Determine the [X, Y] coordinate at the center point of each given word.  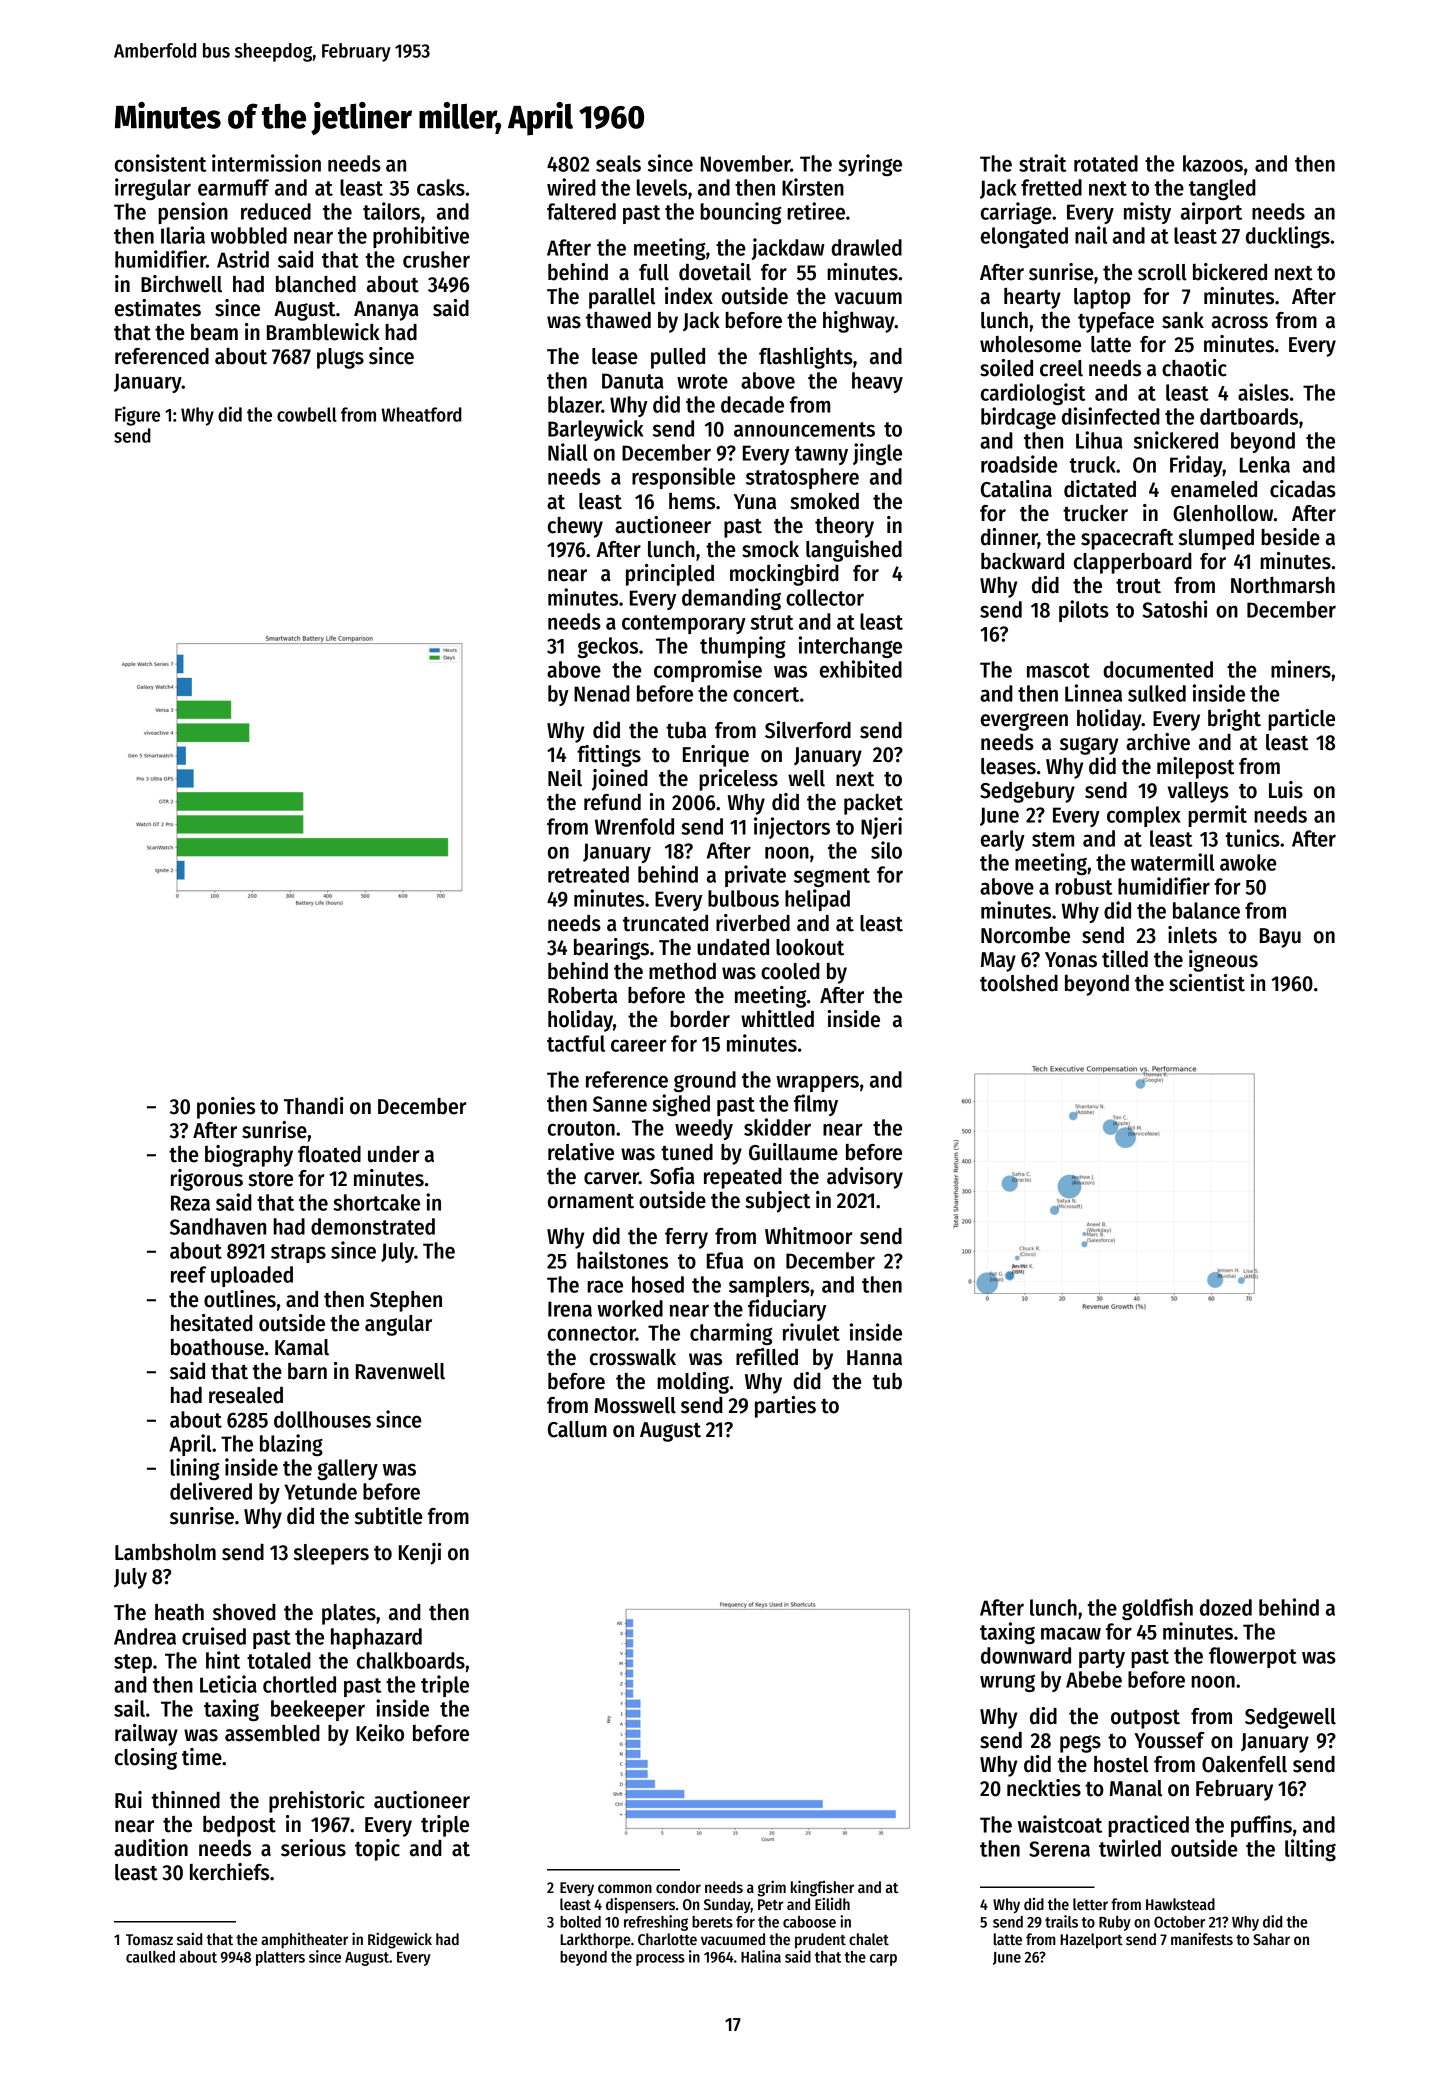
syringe [870, 165]
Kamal [302, 1347]
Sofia [672, 1176]
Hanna [874, 1358]
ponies [226, 1108]
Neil [565, 778]
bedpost [239, 1826]
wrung [1007, 1683]
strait [1042, 163]
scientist [1207, 983]
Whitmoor [808, 1236]
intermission [266, 163]
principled [670, 575]
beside [1290, 537]
